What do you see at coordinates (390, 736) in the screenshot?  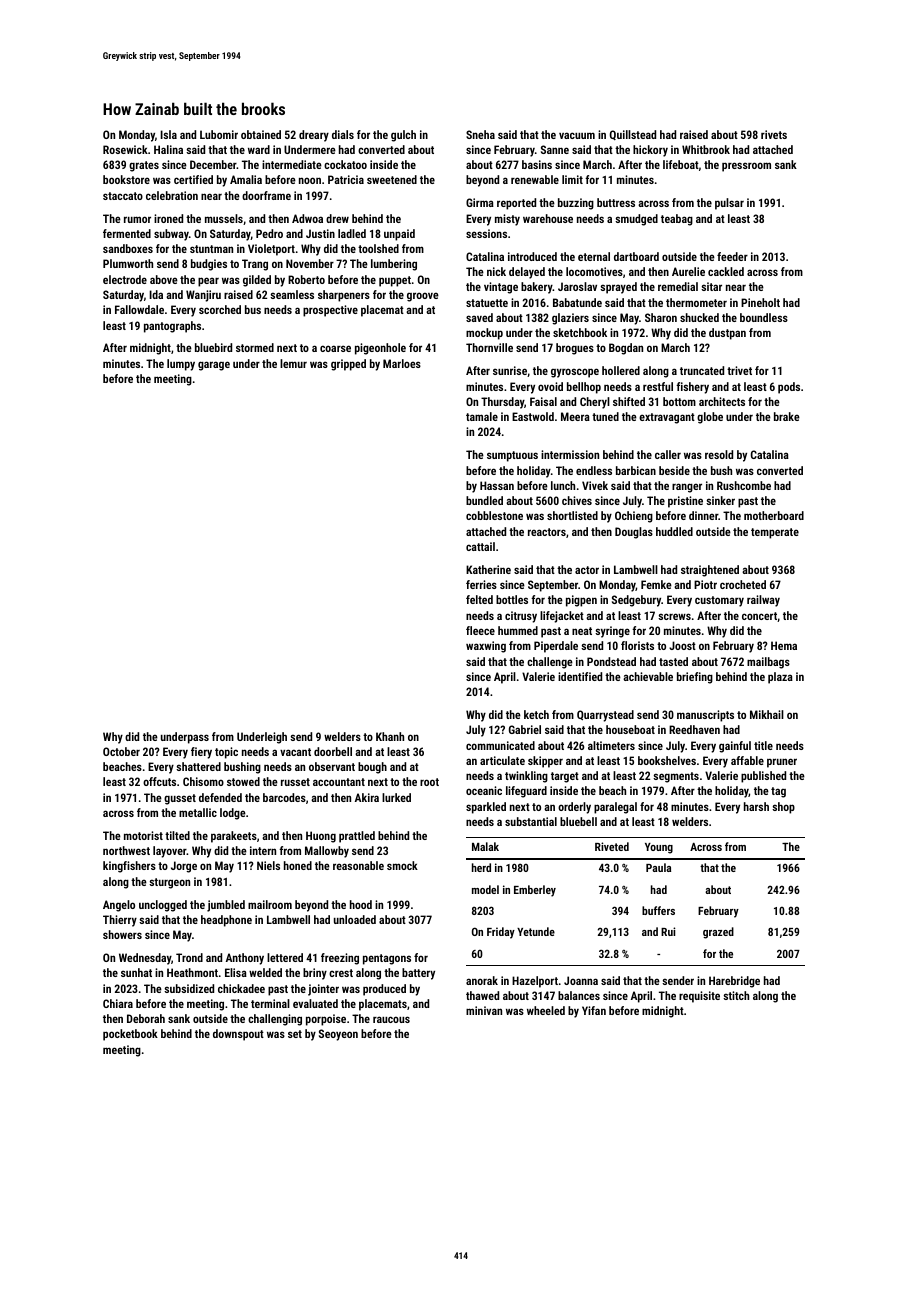 I see `Khanh` at bounding box center [390, 736].
